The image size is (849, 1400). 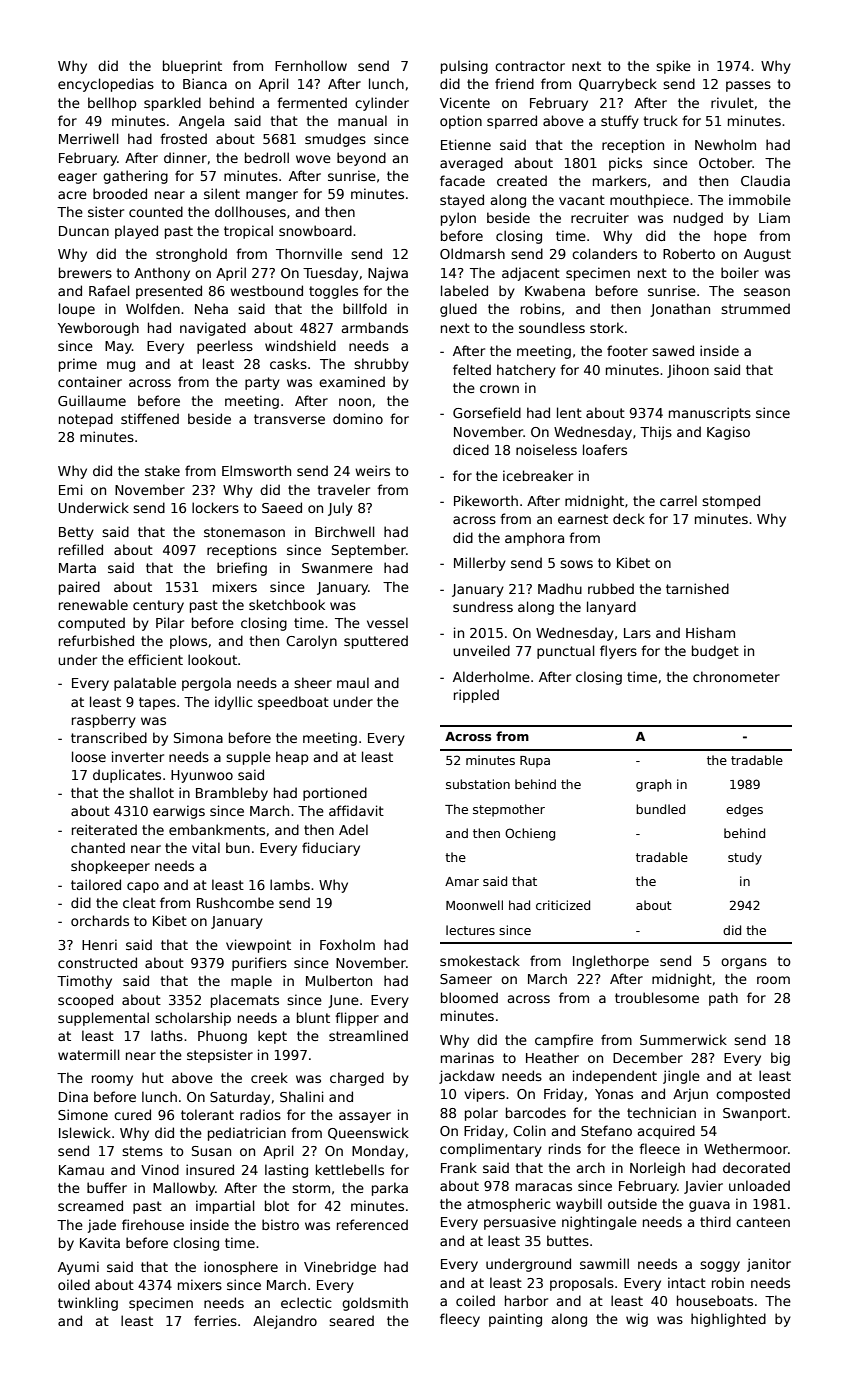 I want to click on Timothy, so click(x=84, y=982).
